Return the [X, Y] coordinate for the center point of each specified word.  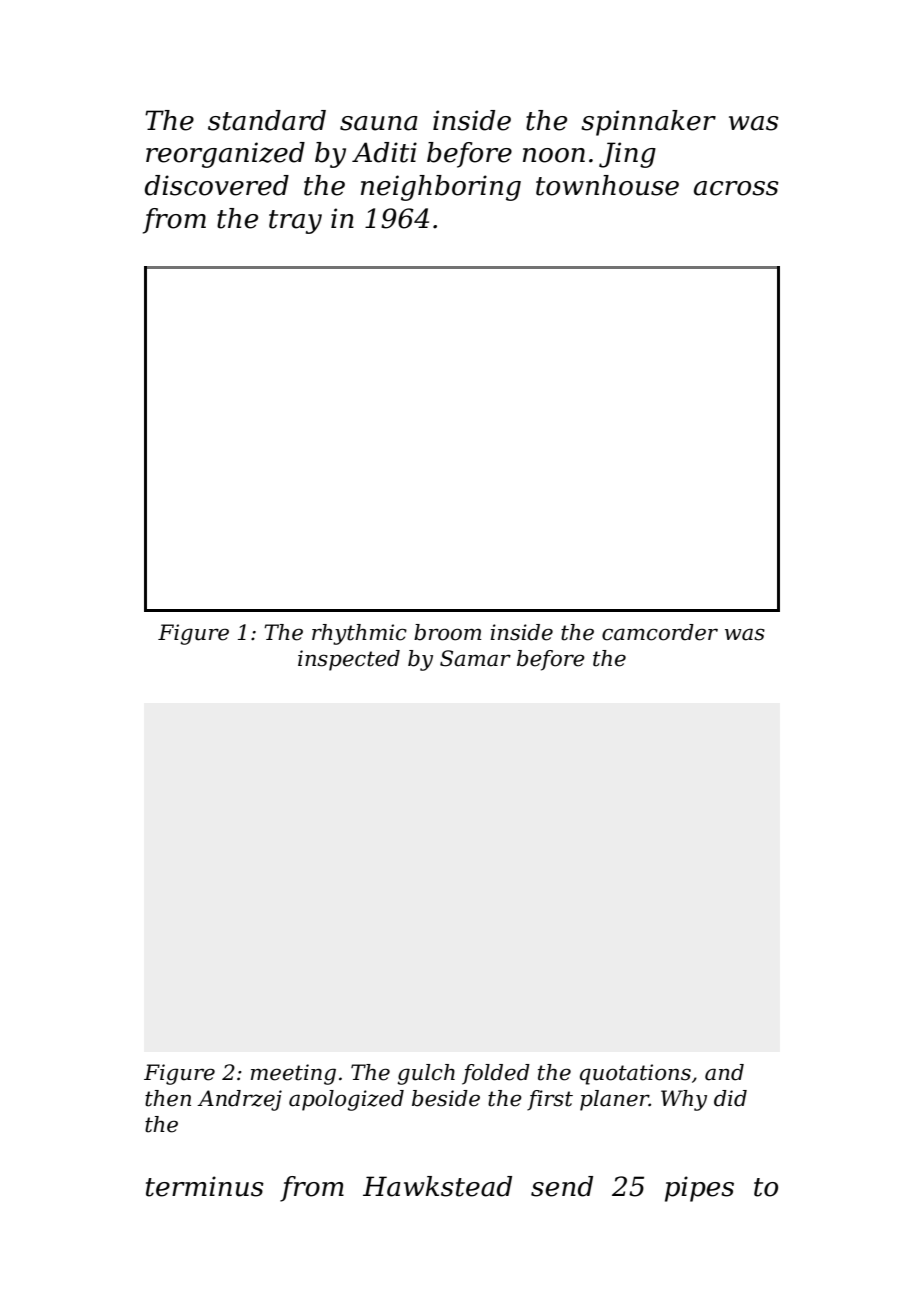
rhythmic [359, 634]
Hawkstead [437, 1186]
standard [267, 120]
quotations [635, 1074]
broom [447, 632]
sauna [379, 123]
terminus [205, 1186]
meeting [293, 1074]
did [730, 1098]
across [736, 188]
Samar [475, 658]
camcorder [660, 632]
